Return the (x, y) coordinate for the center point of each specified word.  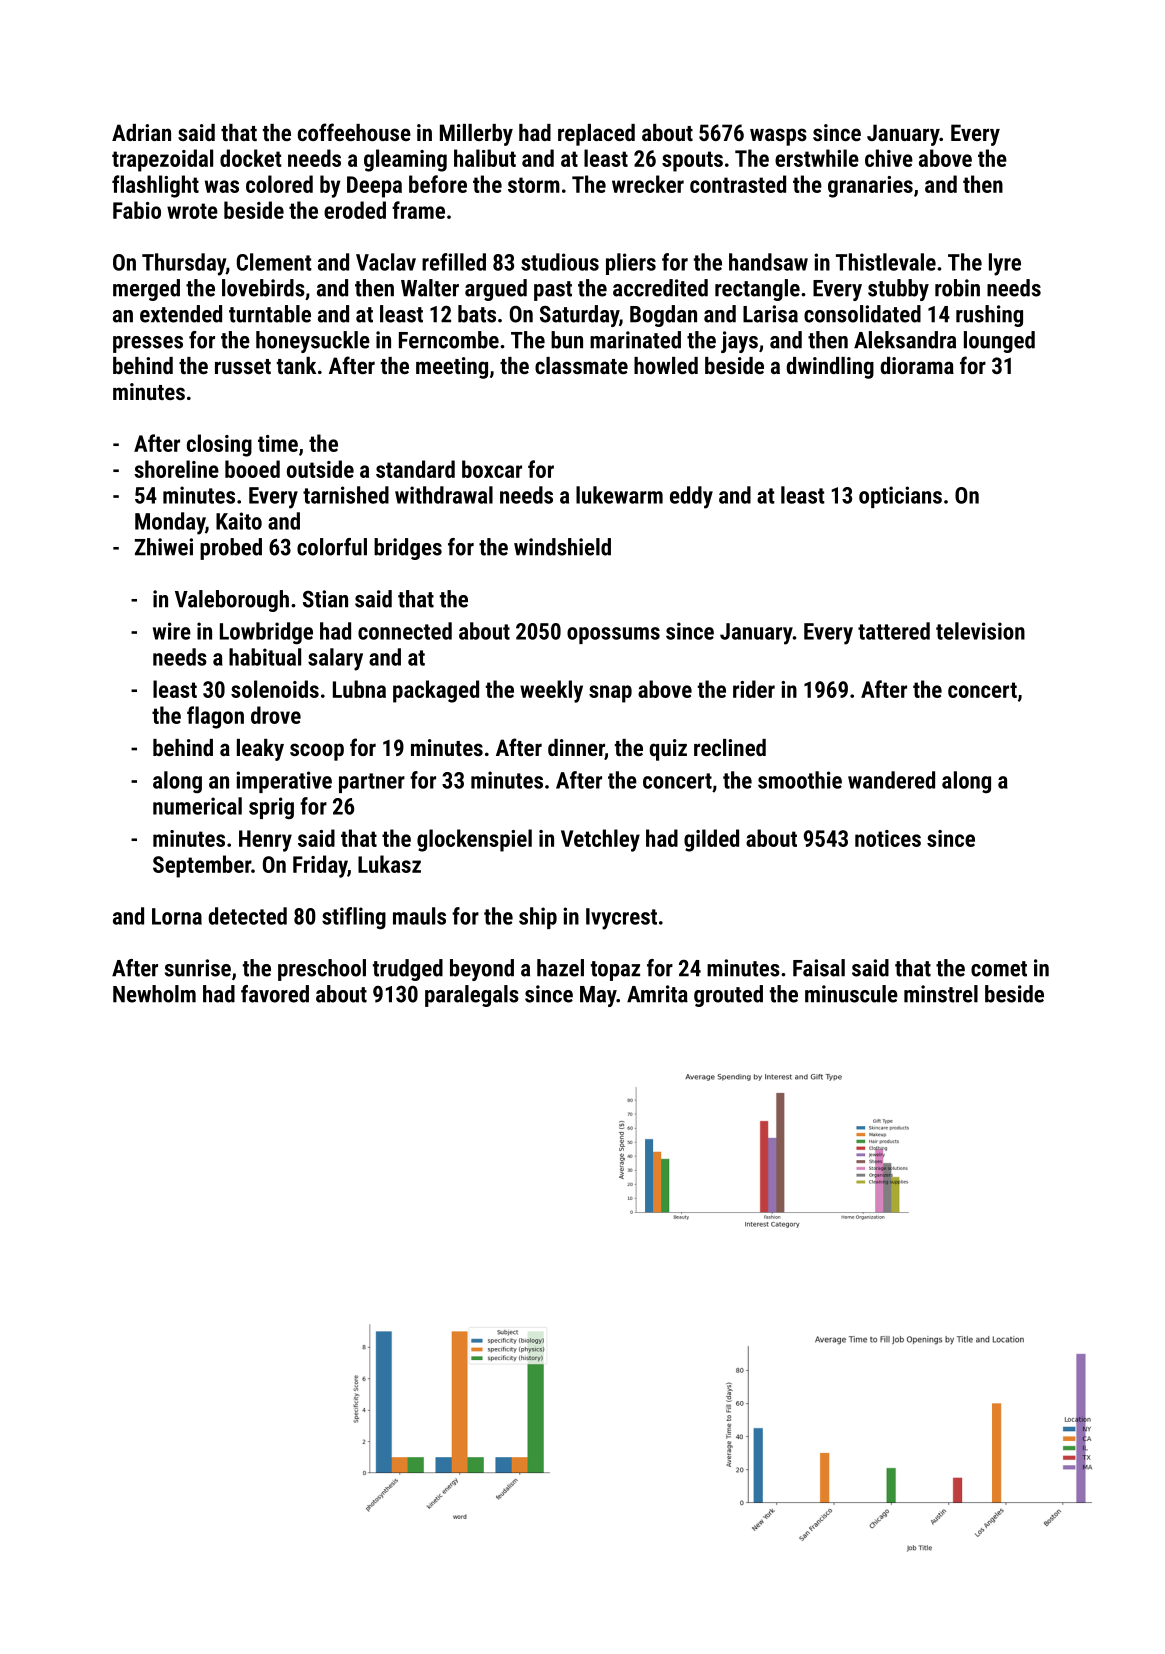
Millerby (476, 135)
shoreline (176, 469)
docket (251, 158)
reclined (730, 747)
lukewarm (619, 495)
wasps (778, 137)
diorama (917, 365)
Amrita (657, 994)
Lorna (177, 916)
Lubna (359, 689)
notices (888, 838)
